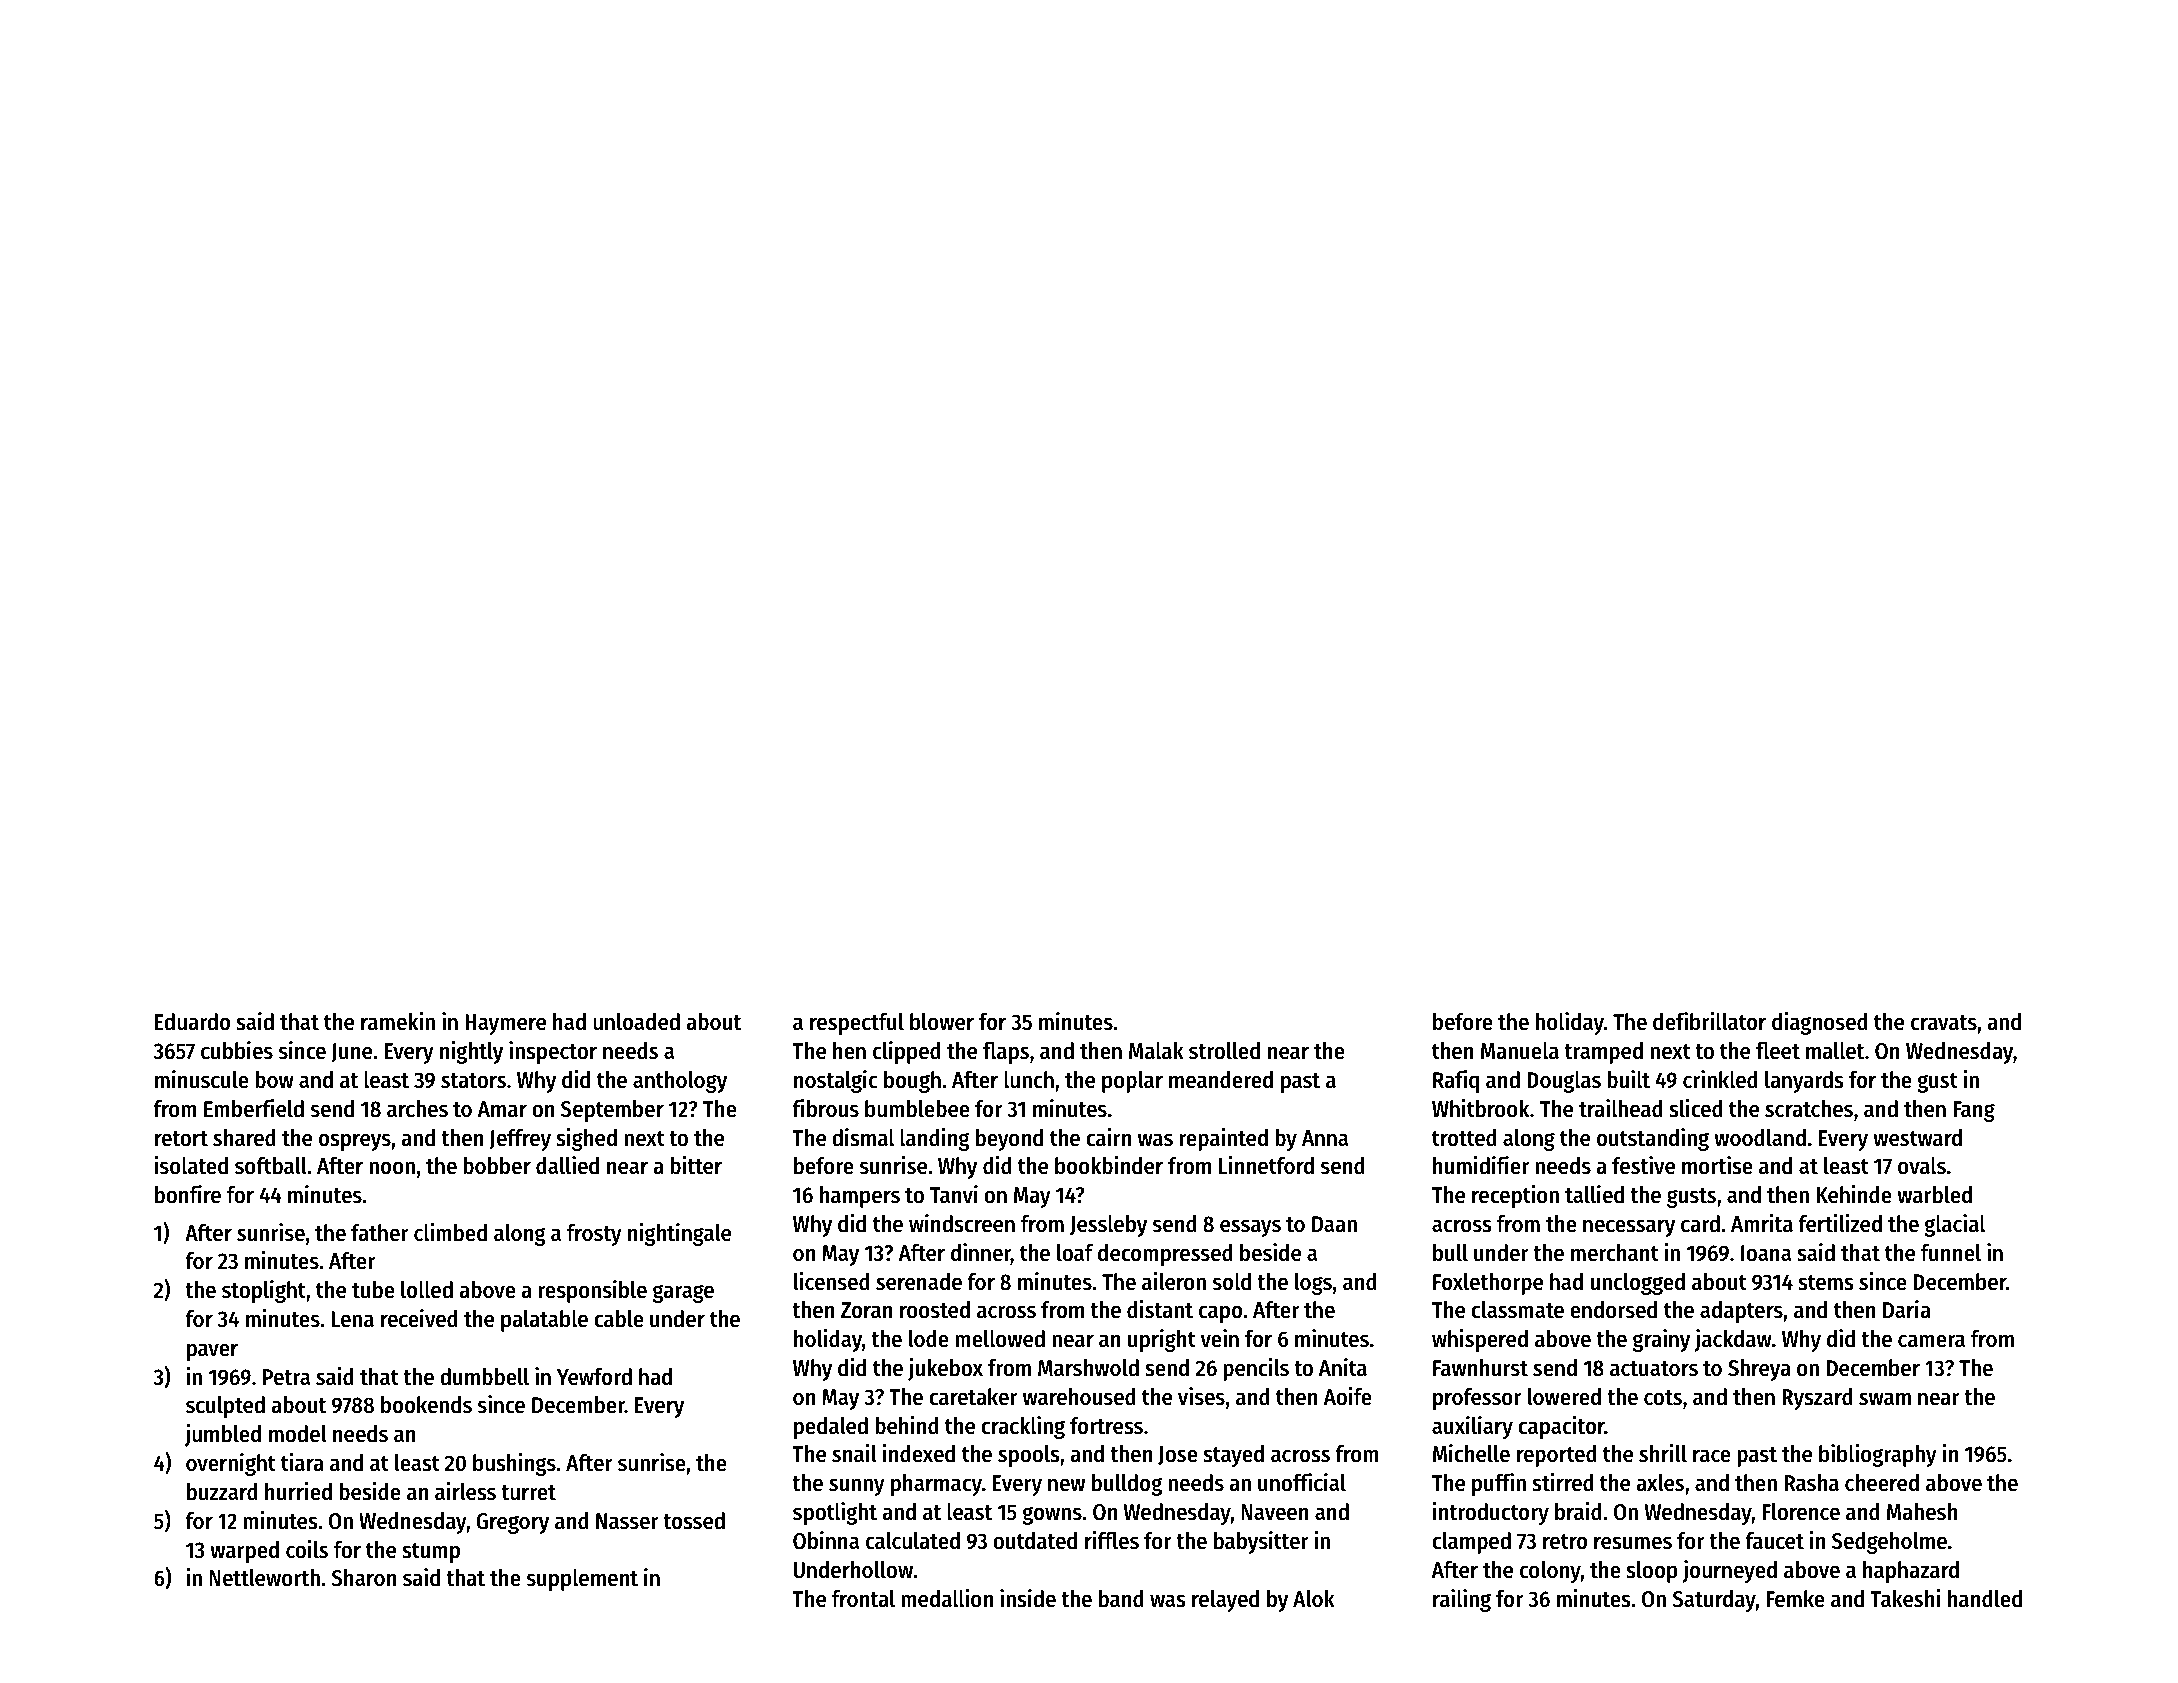 The height and width of the image is (1683, 2178). Describe the element at coordinates (1615, 1253) in the image. I see `merchant` at that location.
